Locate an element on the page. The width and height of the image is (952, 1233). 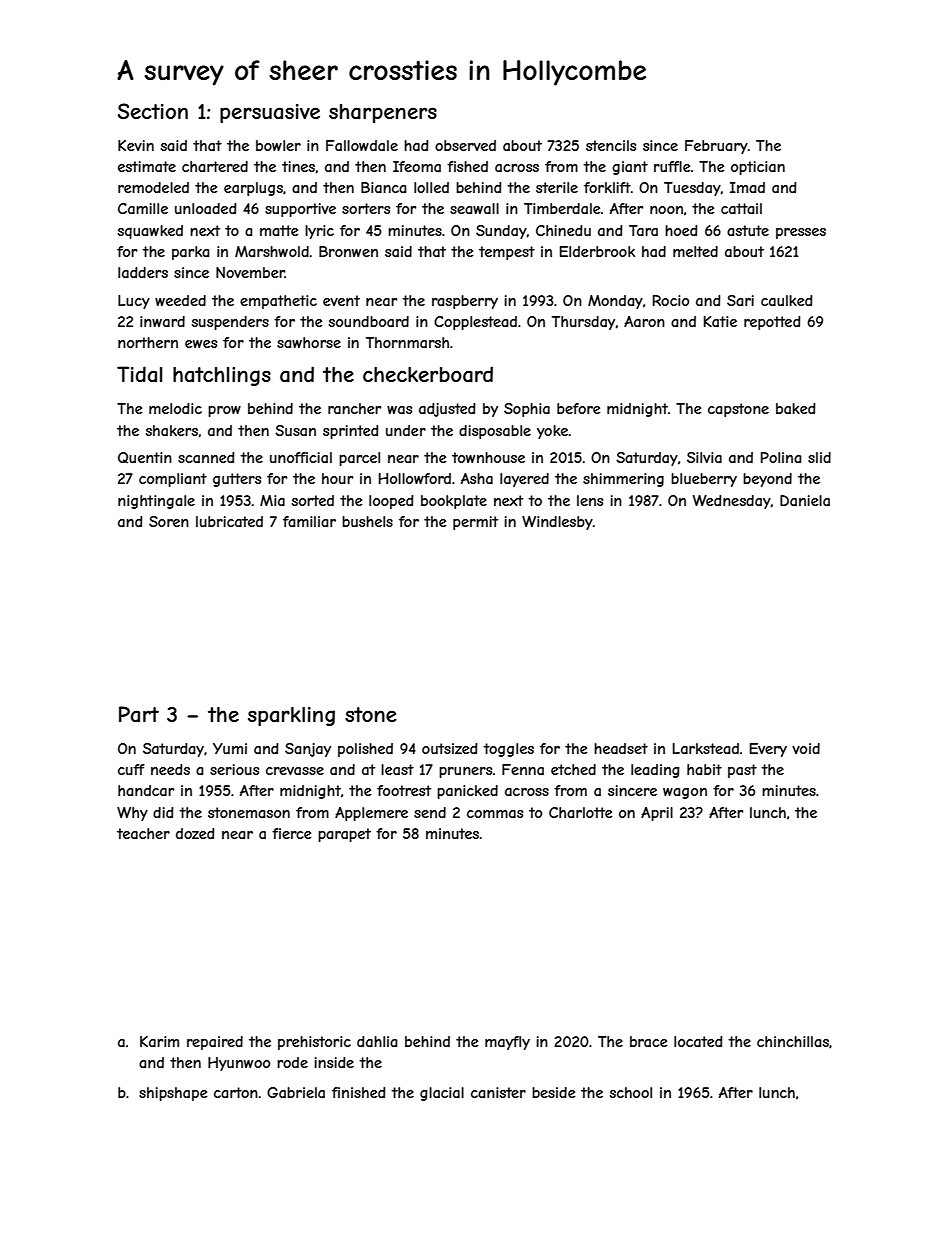
shipshape is located at coordinates (173, 1094).
